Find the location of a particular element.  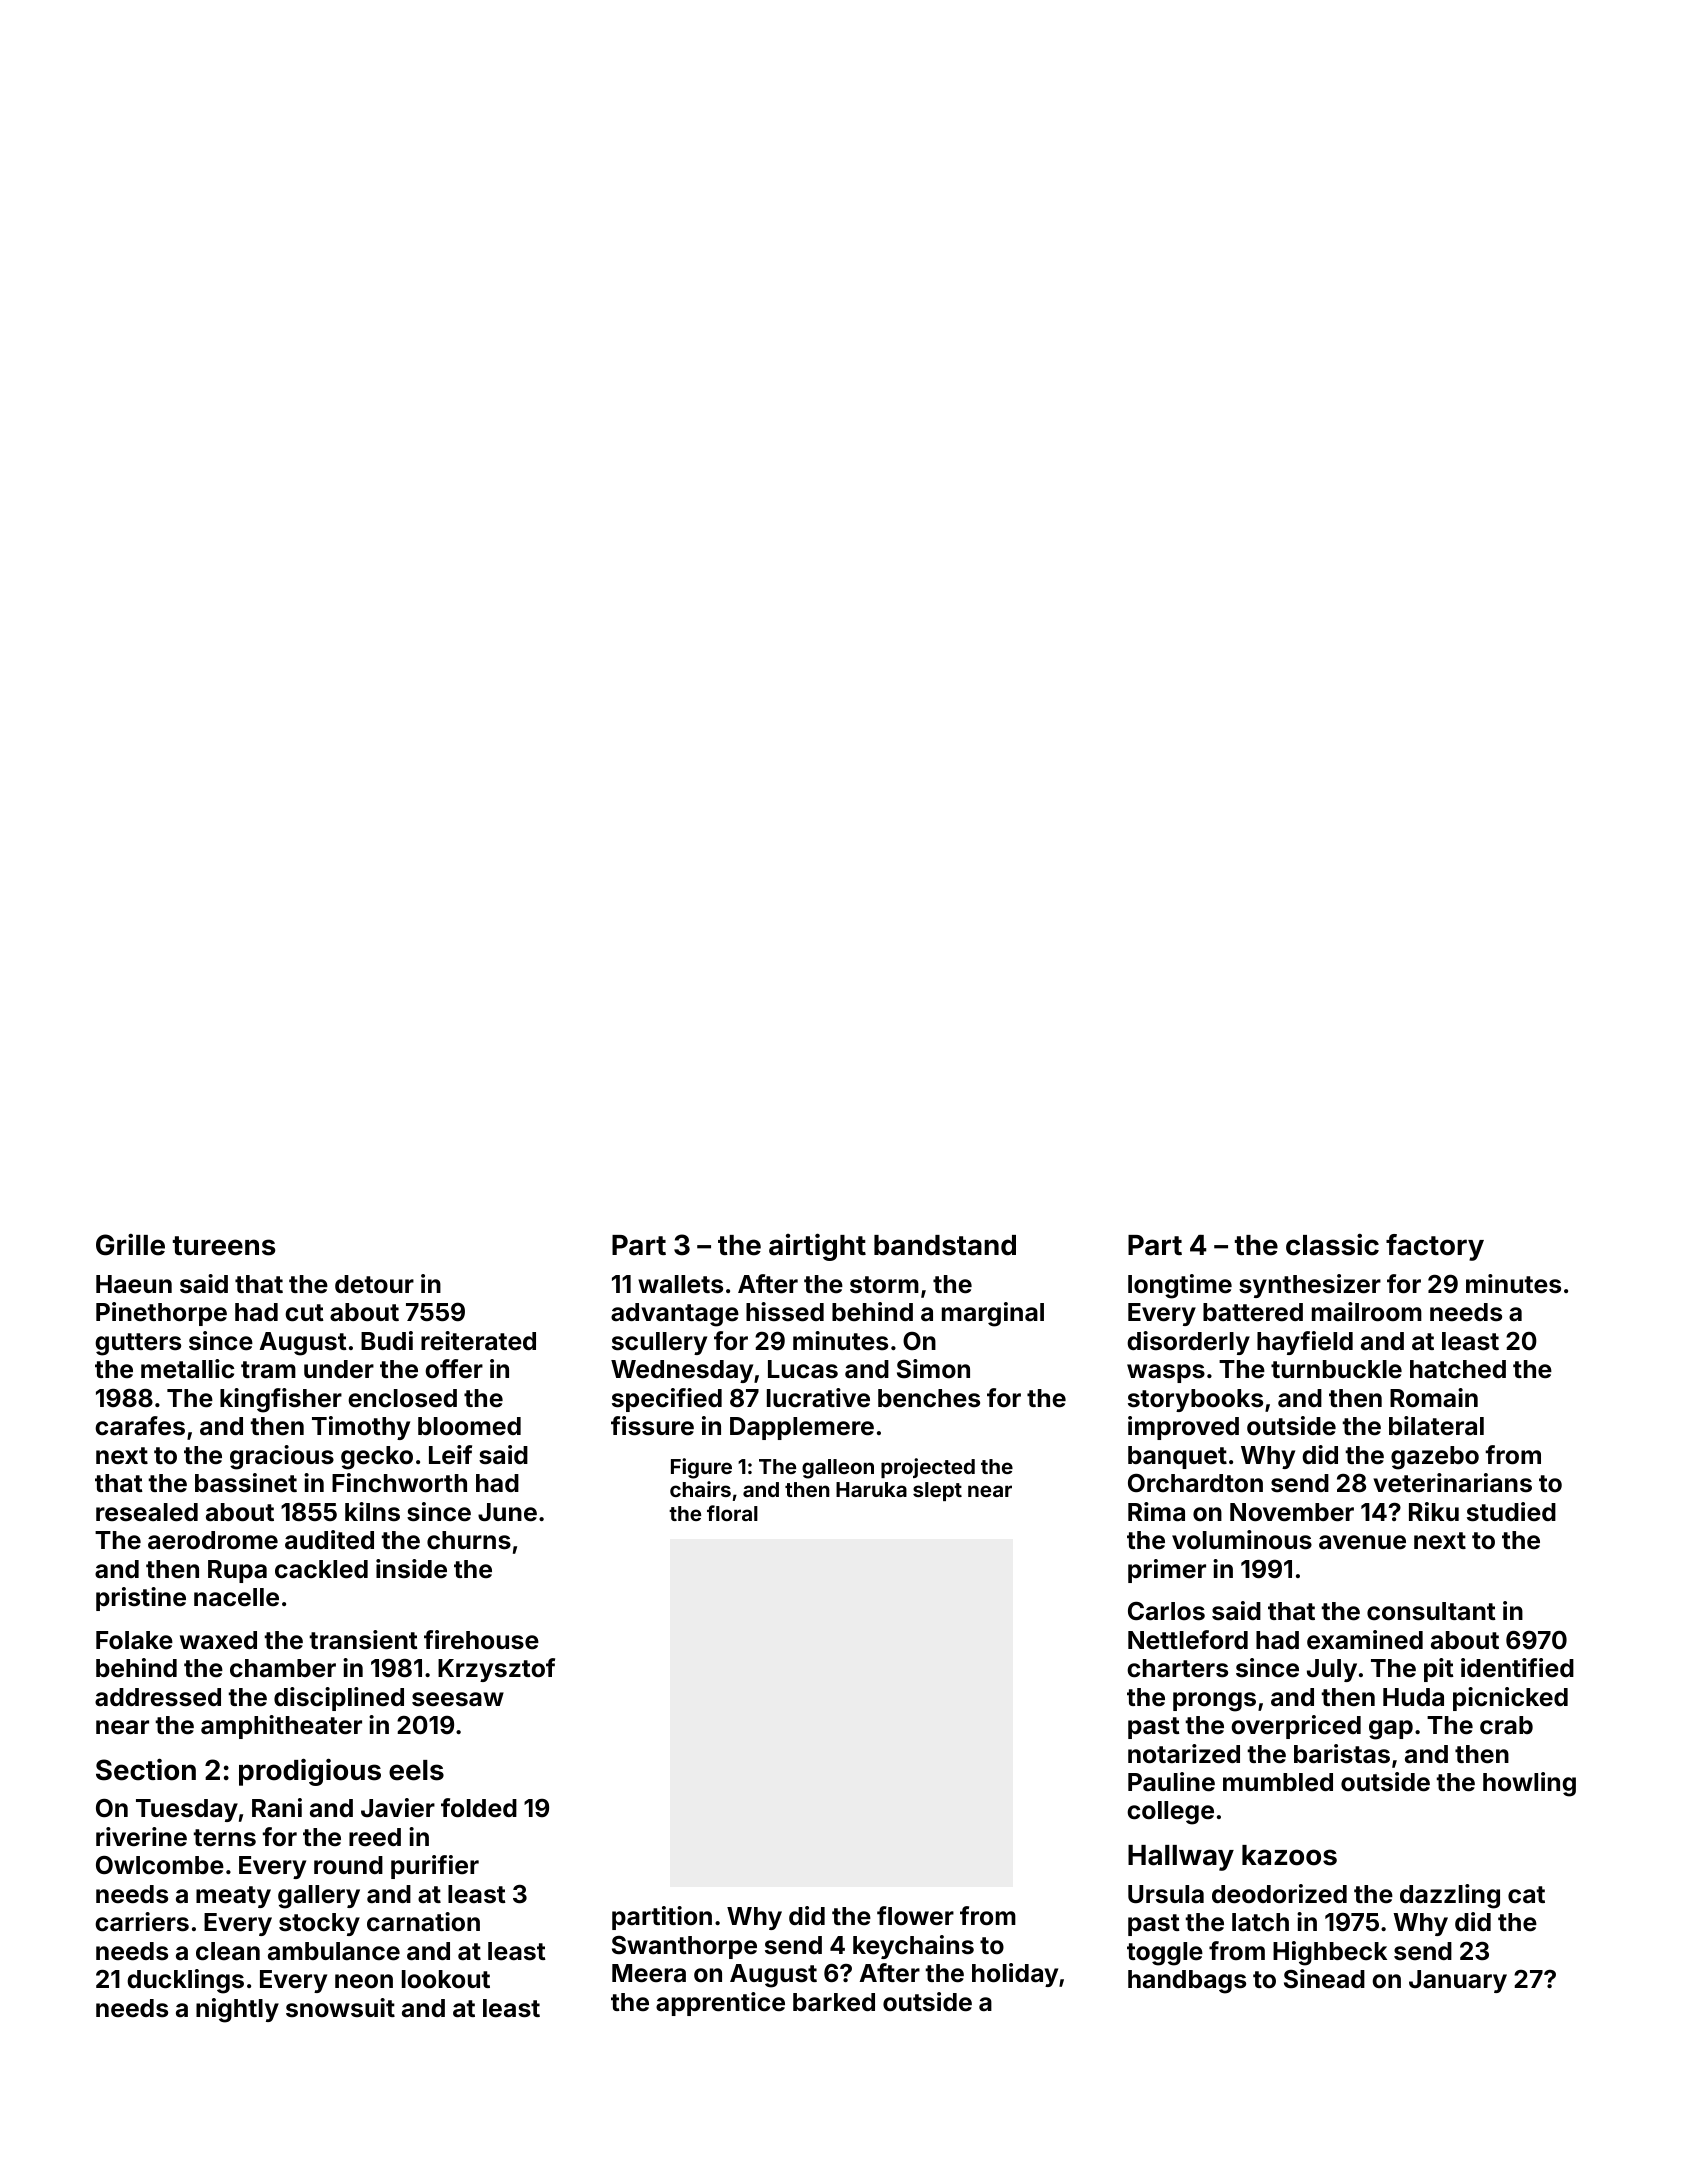

floral is located at coordinates (732, 1513).
